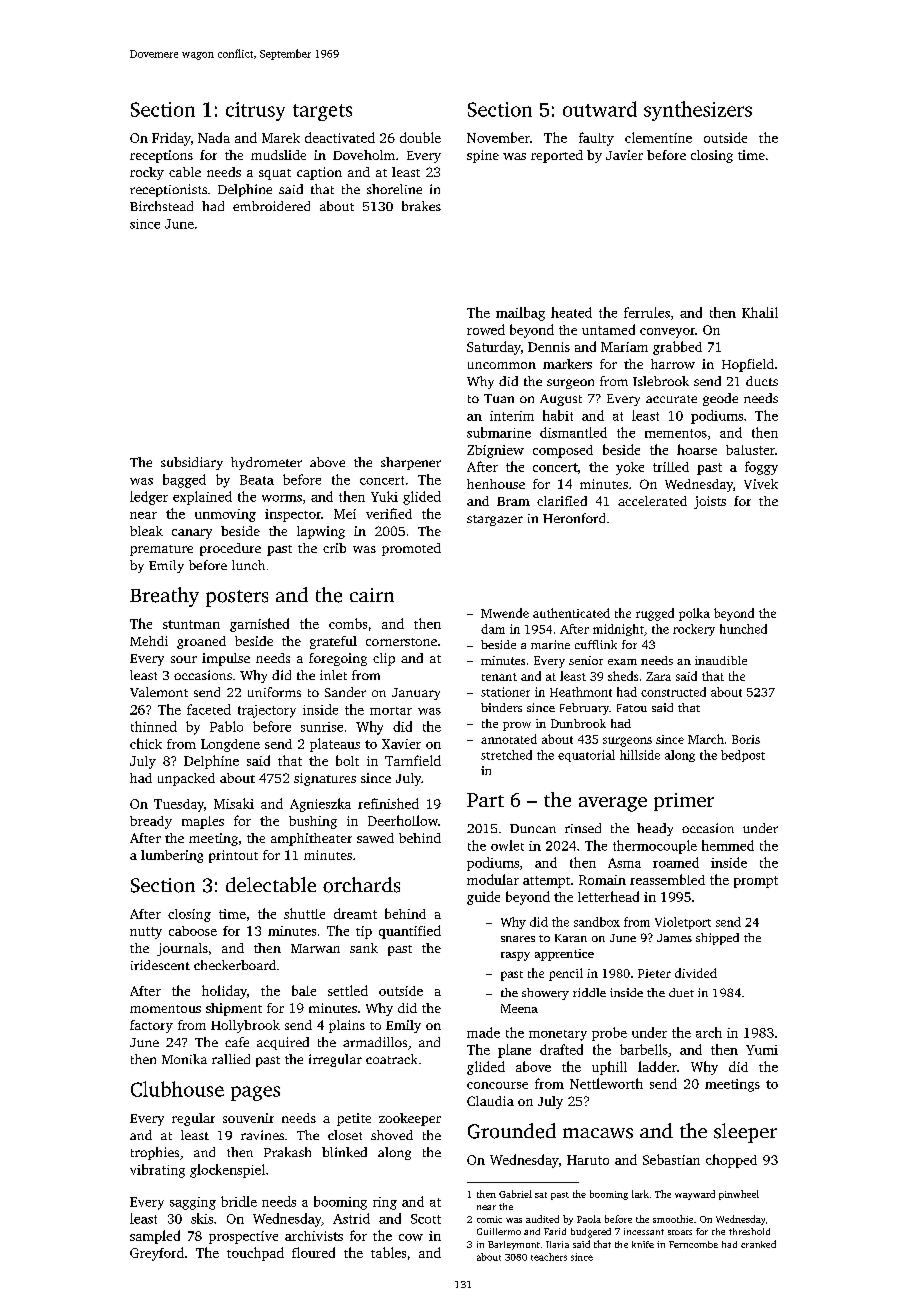 The width and height of the screenshot is (908, 1316). Describe the element at coordinates (493, 879) in the screenshot. I see `modular` at that location.
